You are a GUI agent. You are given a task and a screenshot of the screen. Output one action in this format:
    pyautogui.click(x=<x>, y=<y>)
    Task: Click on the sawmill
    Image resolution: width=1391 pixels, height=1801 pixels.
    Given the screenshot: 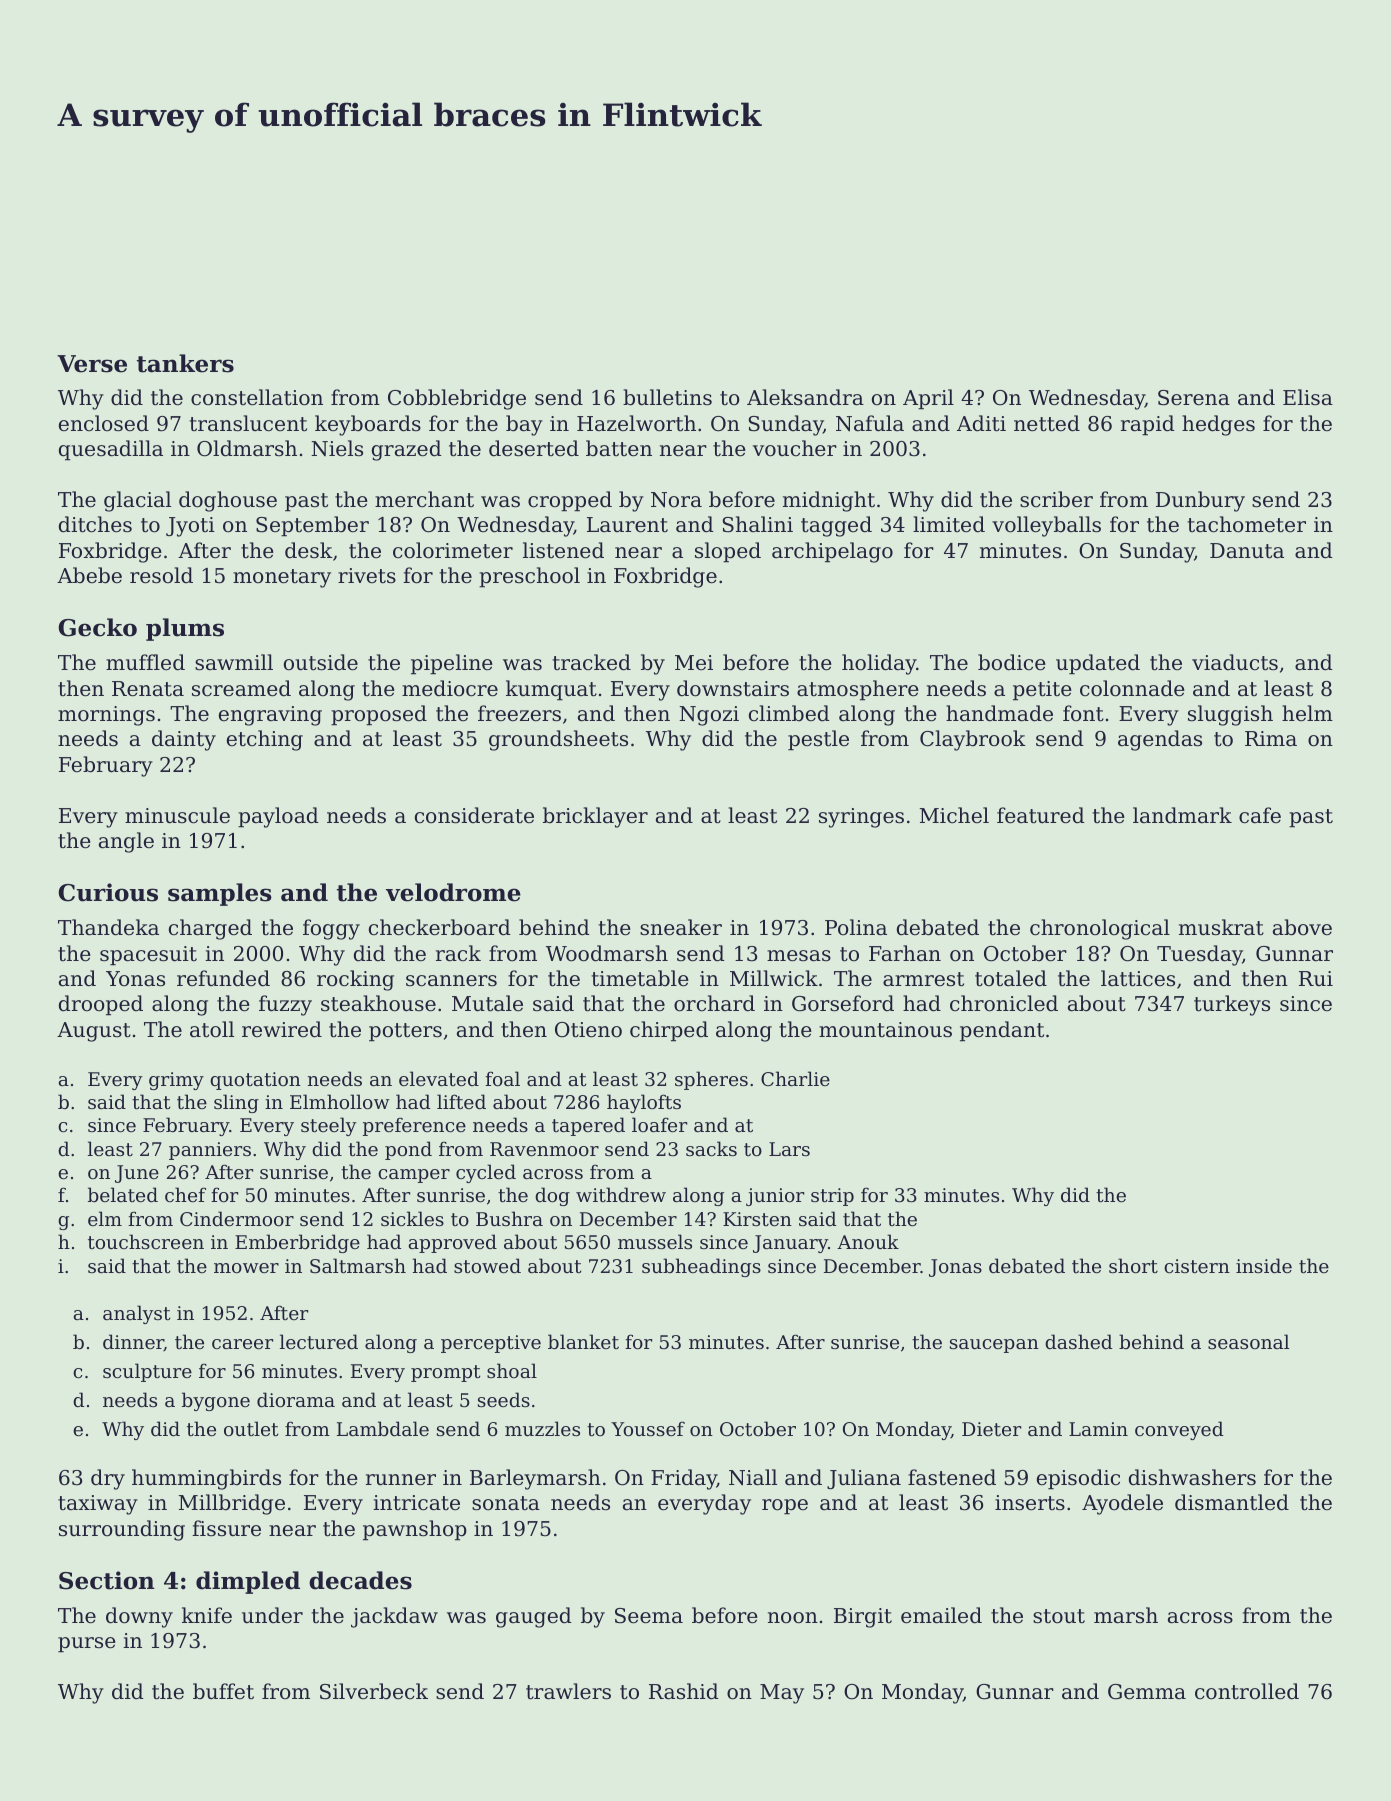 What is the action you would take?
    pyautogui.click(x=234, y=662)
